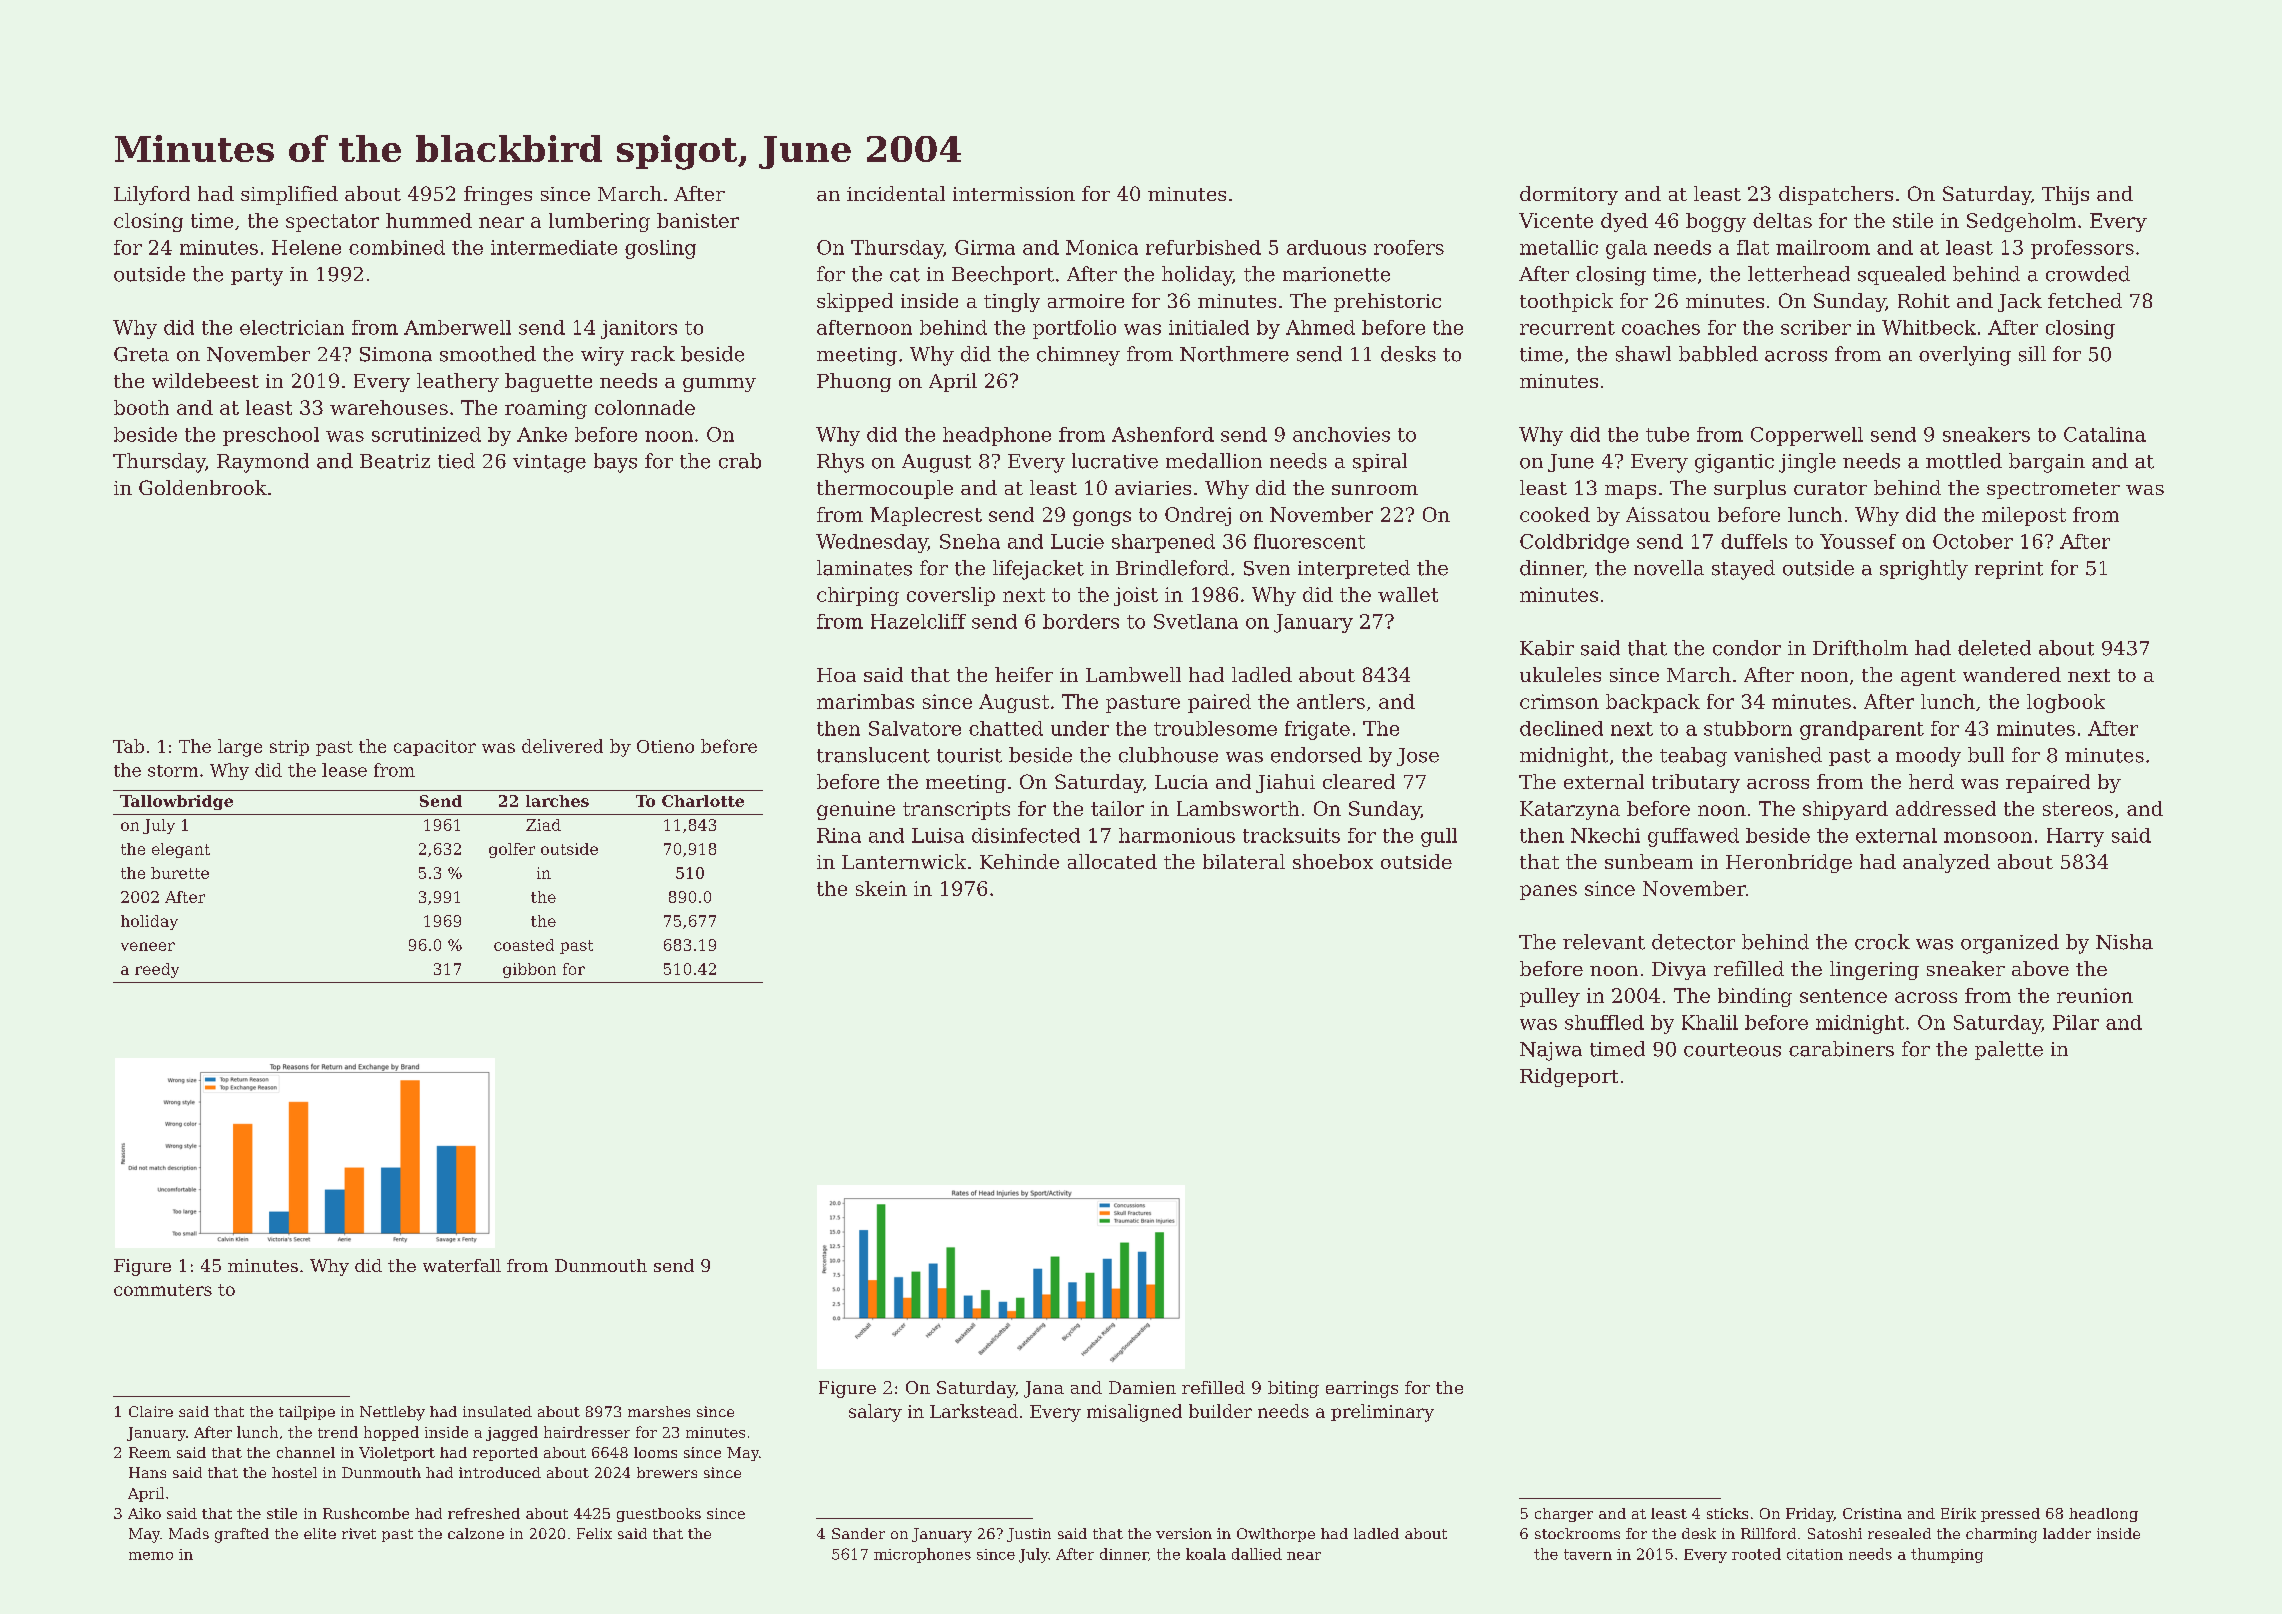 The image size is (2282, 1614). Describe the element at coordinates (1569, 1077) in the screenshot. I see `Ridgeport` at that location.
